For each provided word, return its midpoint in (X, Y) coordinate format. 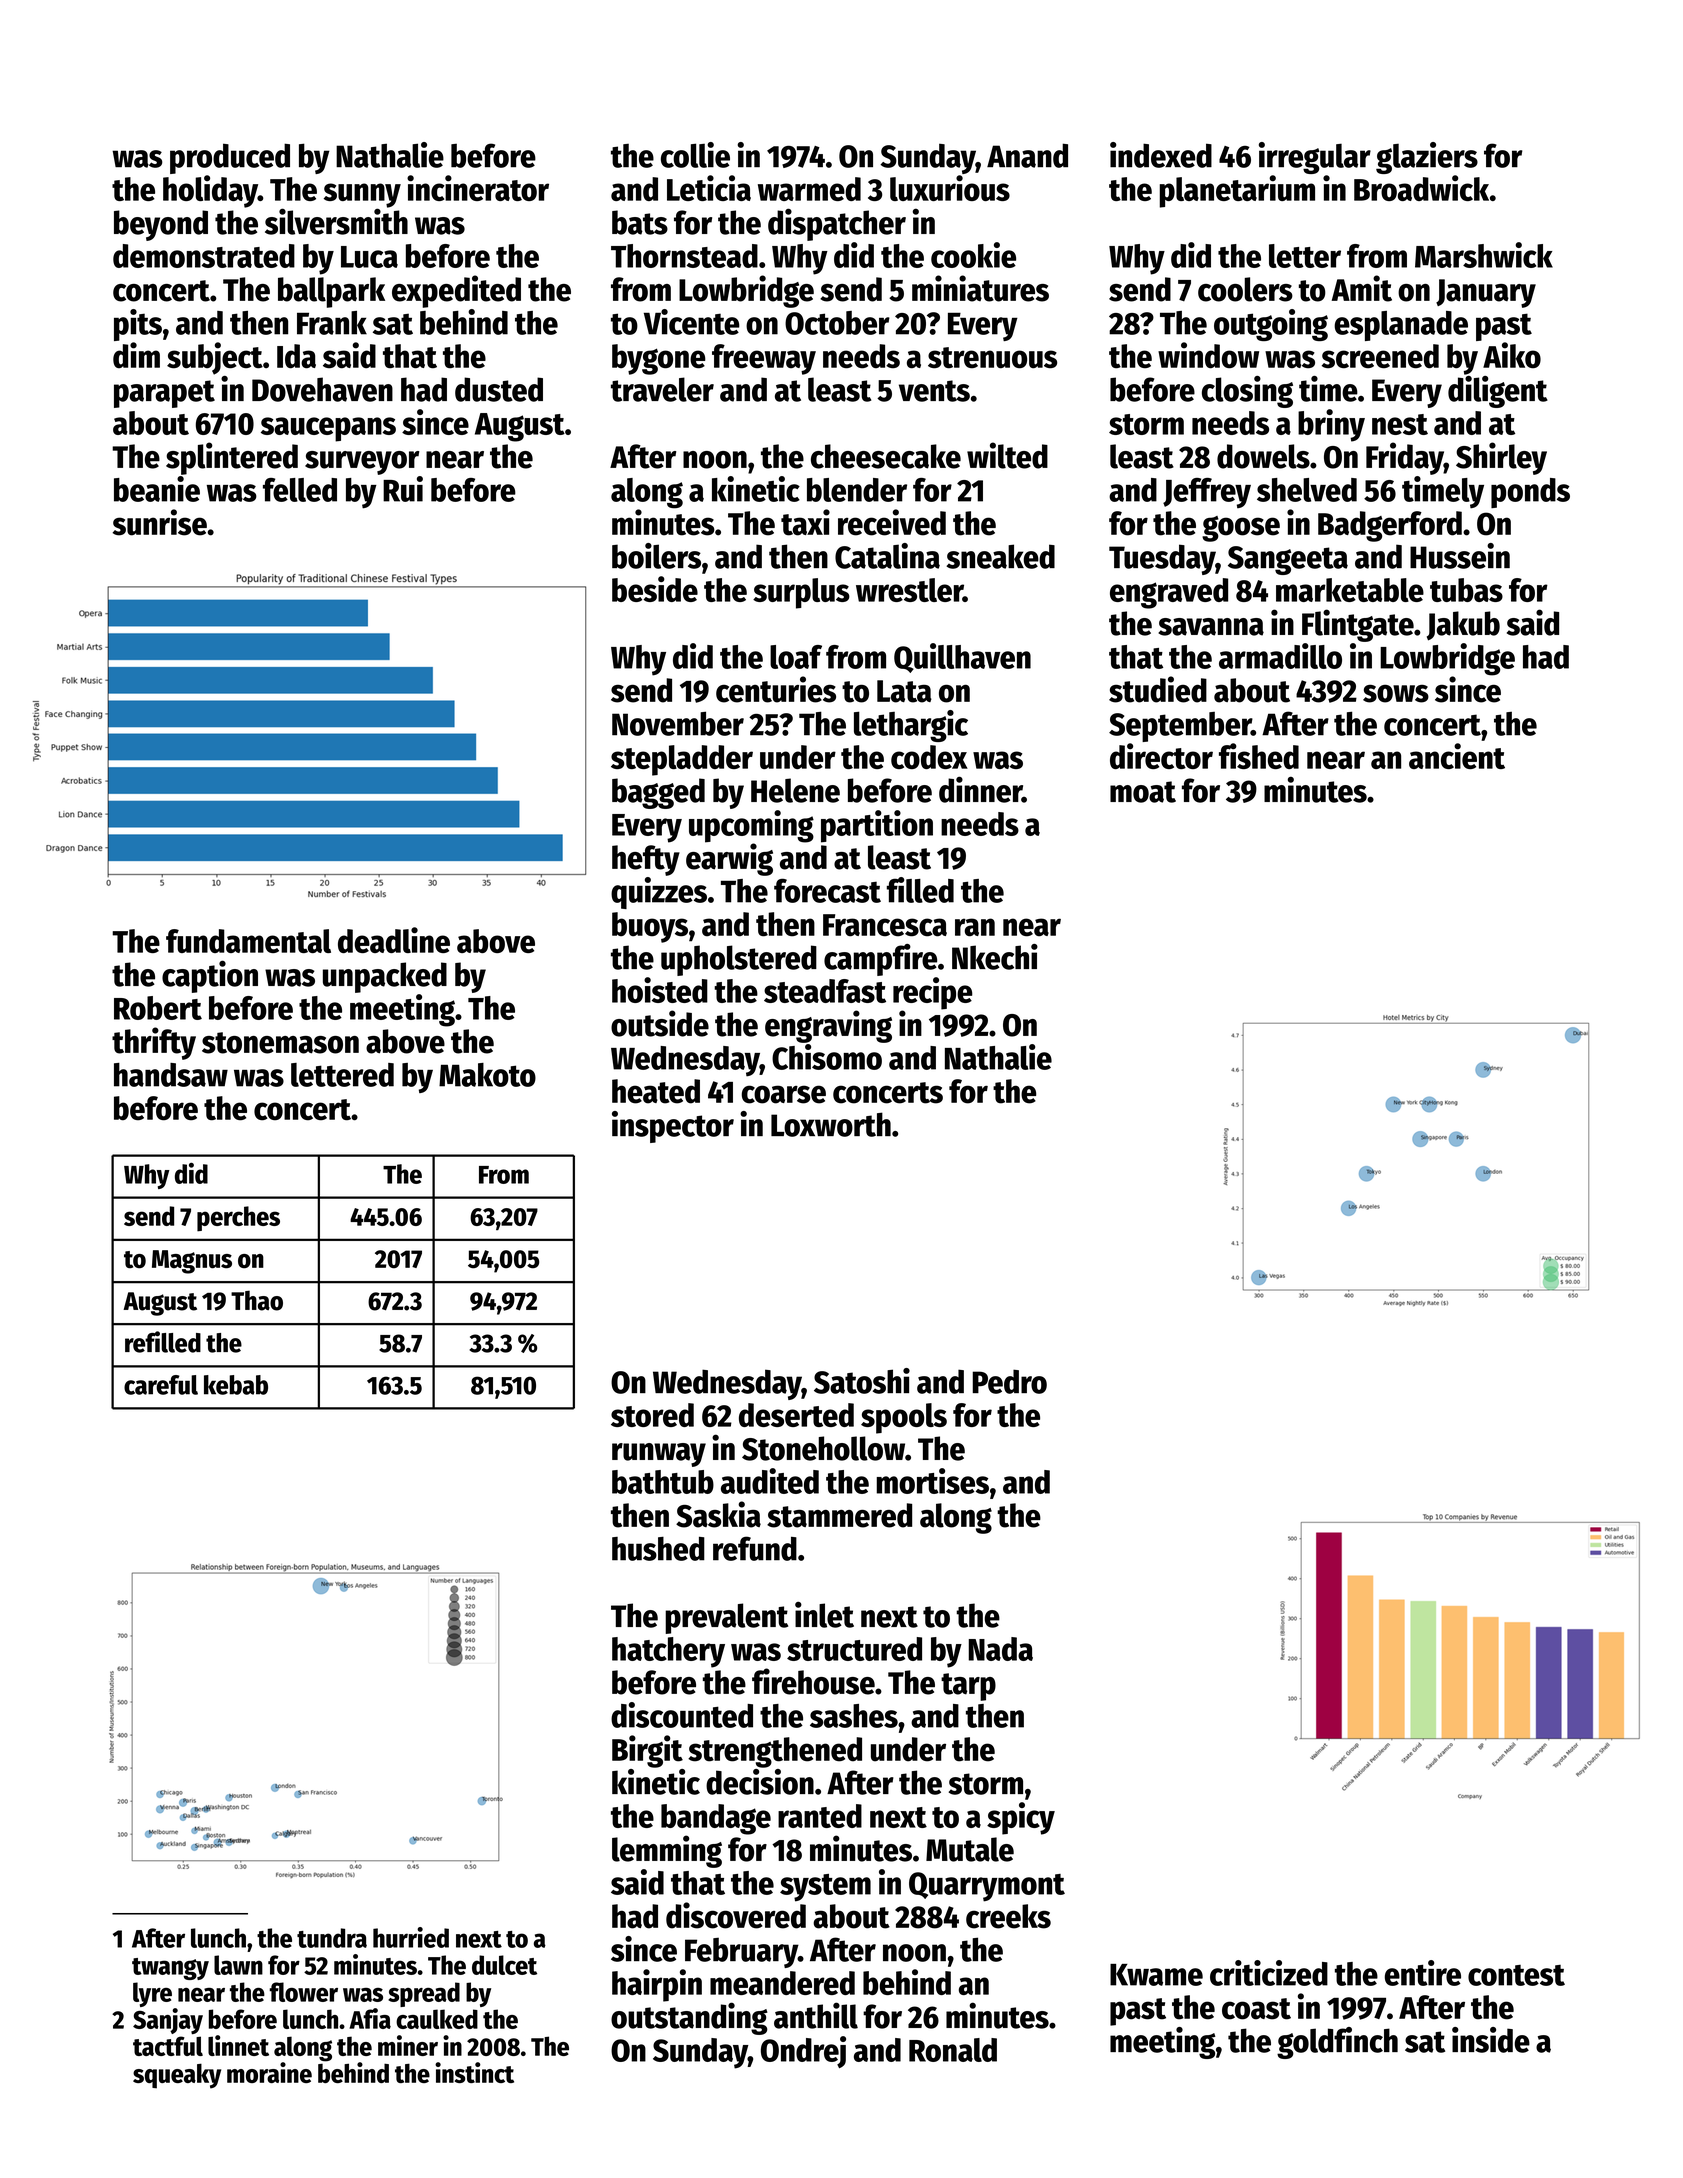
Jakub (1463, 626)
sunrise (160, 522)
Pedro (1009, 1381)
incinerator (478, 188)
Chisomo (827, 1057)
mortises (932, 1481)
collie (695, 155)
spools (904, 1418)
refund (755, 1548)
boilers (656, 556)
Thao (257, 1300)
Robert (158, 1008)
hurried (411, 1937)
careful (161, 1385)
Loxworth (831, 1124)
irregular (1315, 158)
